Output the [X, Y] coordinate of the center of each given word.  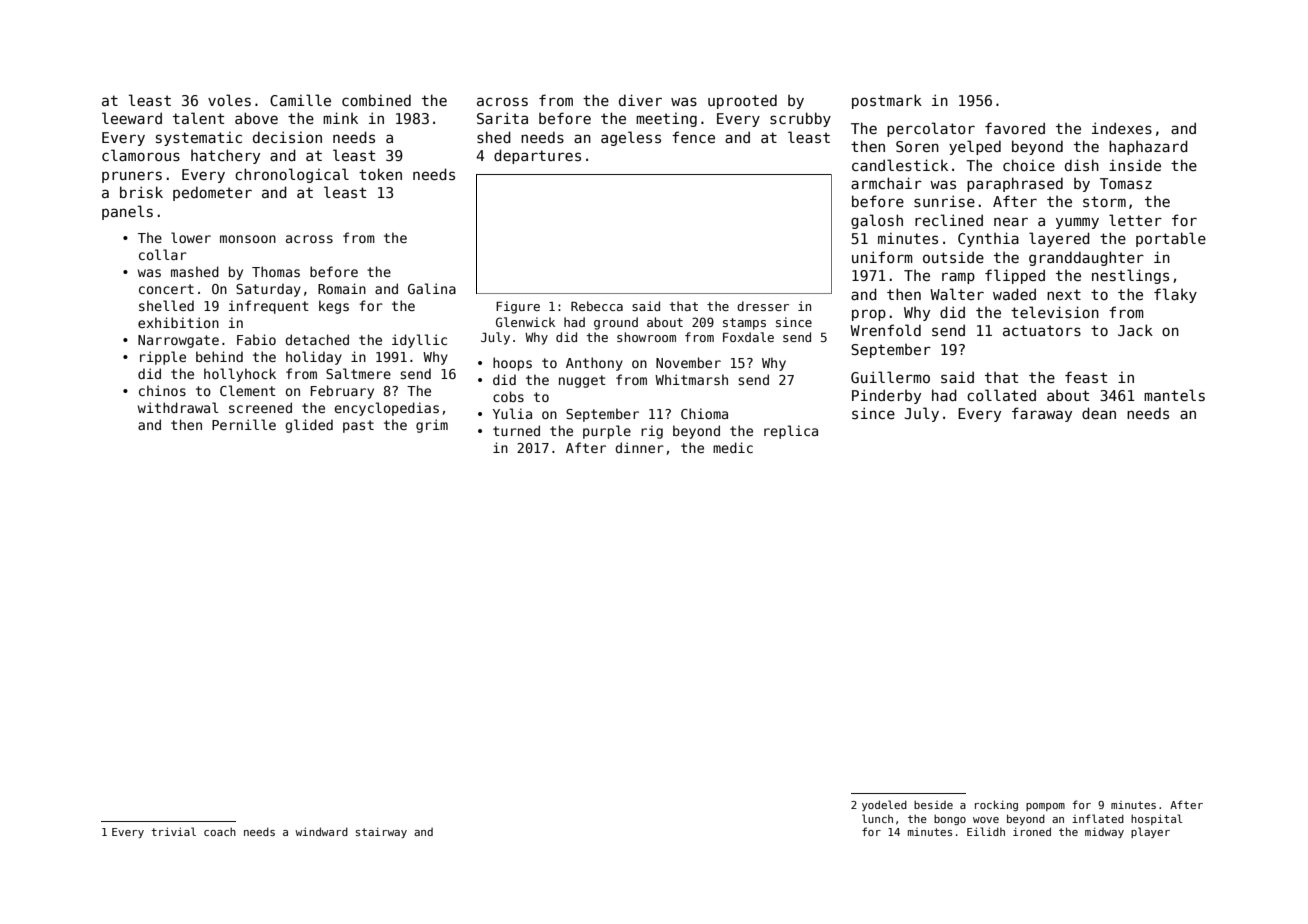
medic [733, 447]
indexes [1122, 128]
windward [321, 831]
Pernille [244, 424]
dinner [639, 447]
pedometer [212, 193]
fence [693, 137]
